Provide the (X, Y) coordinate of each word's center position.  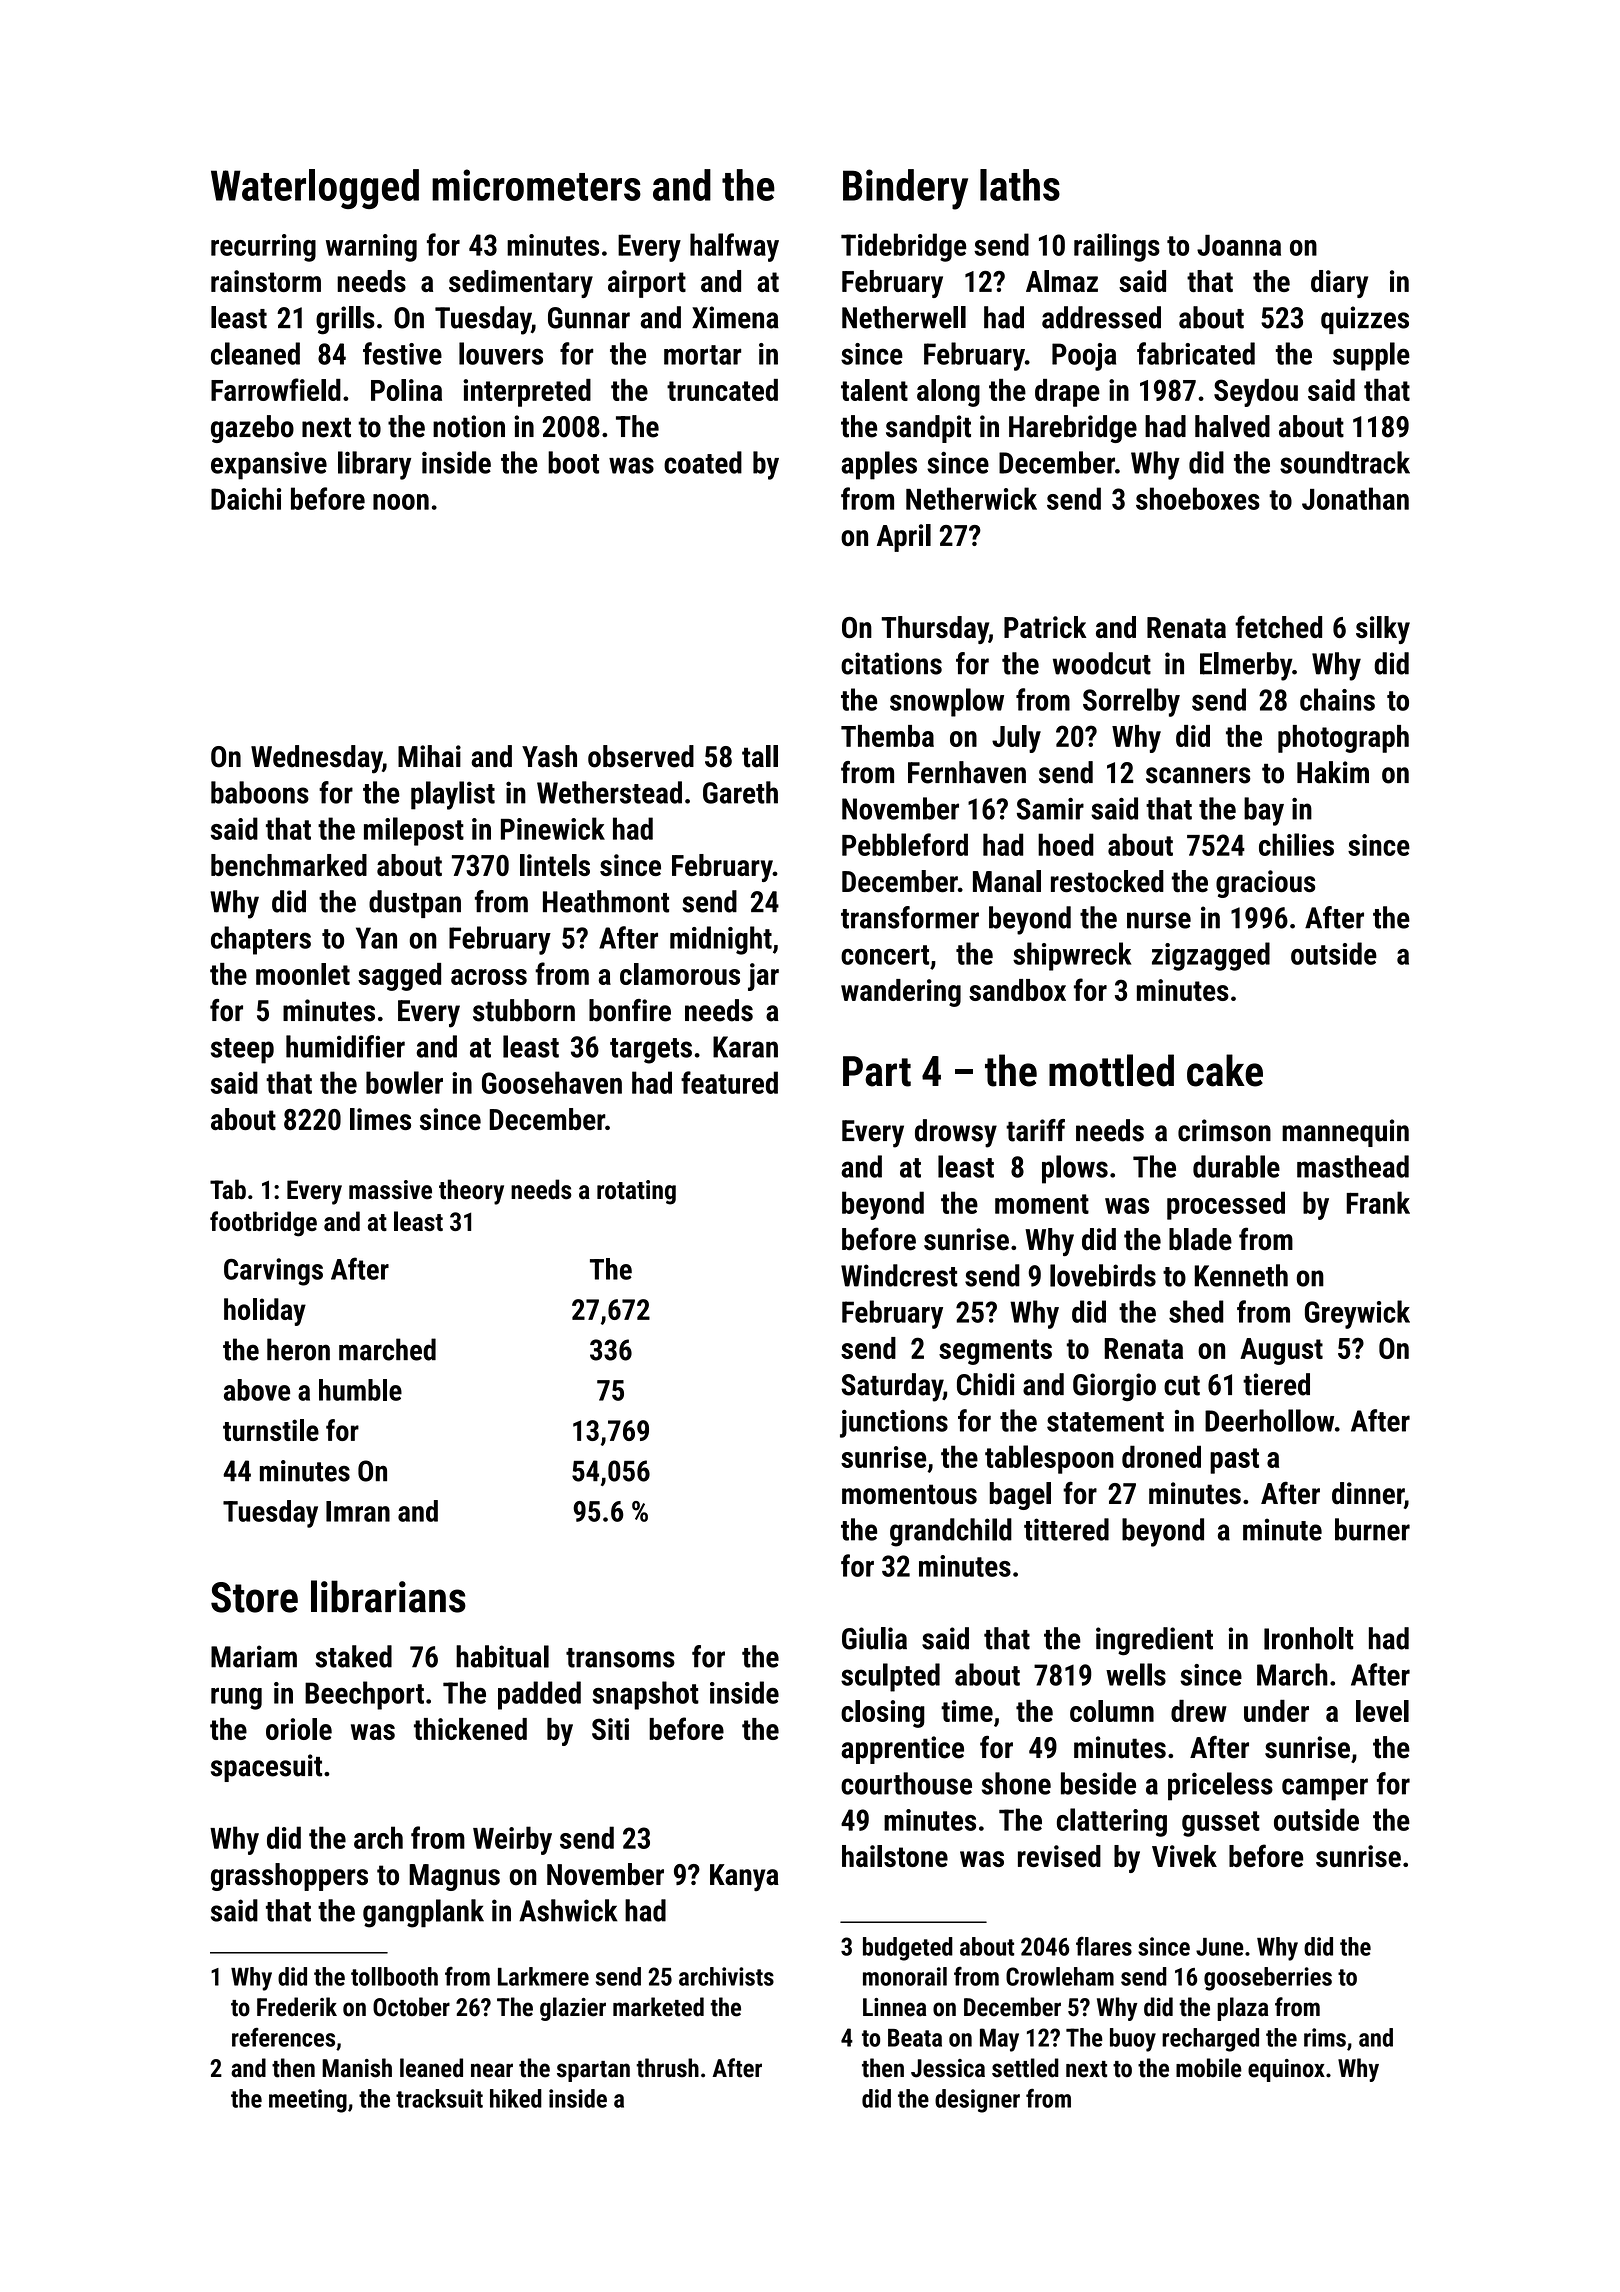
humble (360, 1390)
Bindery (905, 189)
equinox (1286, 2070)
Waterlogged (315, 189)
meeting (308, 2101)
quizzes (1365, 320)
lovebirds (1103, 1275)
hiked (516, 2098)
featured (729, 1082)
